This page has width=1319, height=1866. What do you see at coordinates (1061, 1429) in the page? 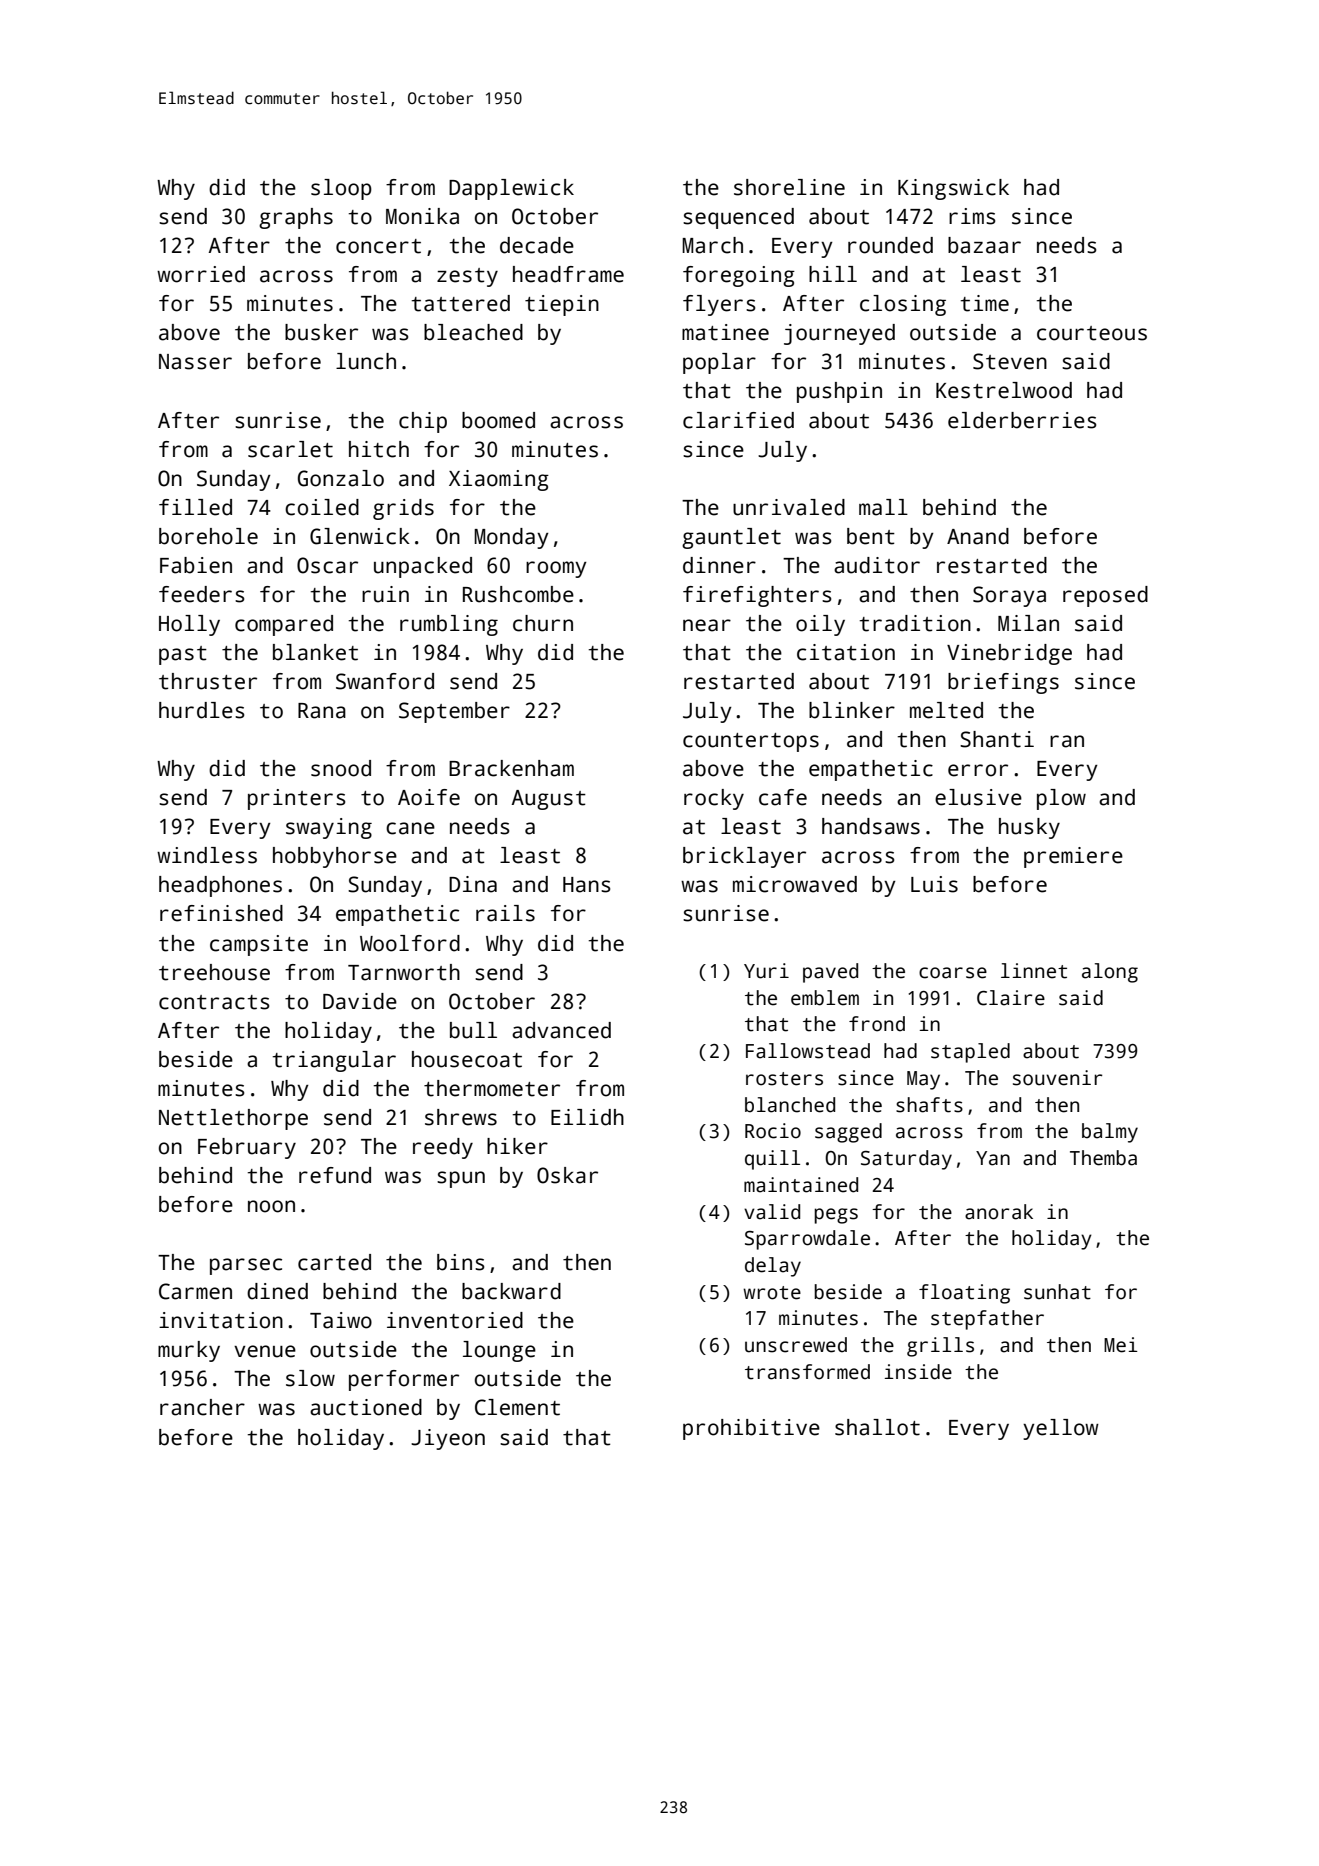
I see `yellow` at bounding box center [1061, 1429].
